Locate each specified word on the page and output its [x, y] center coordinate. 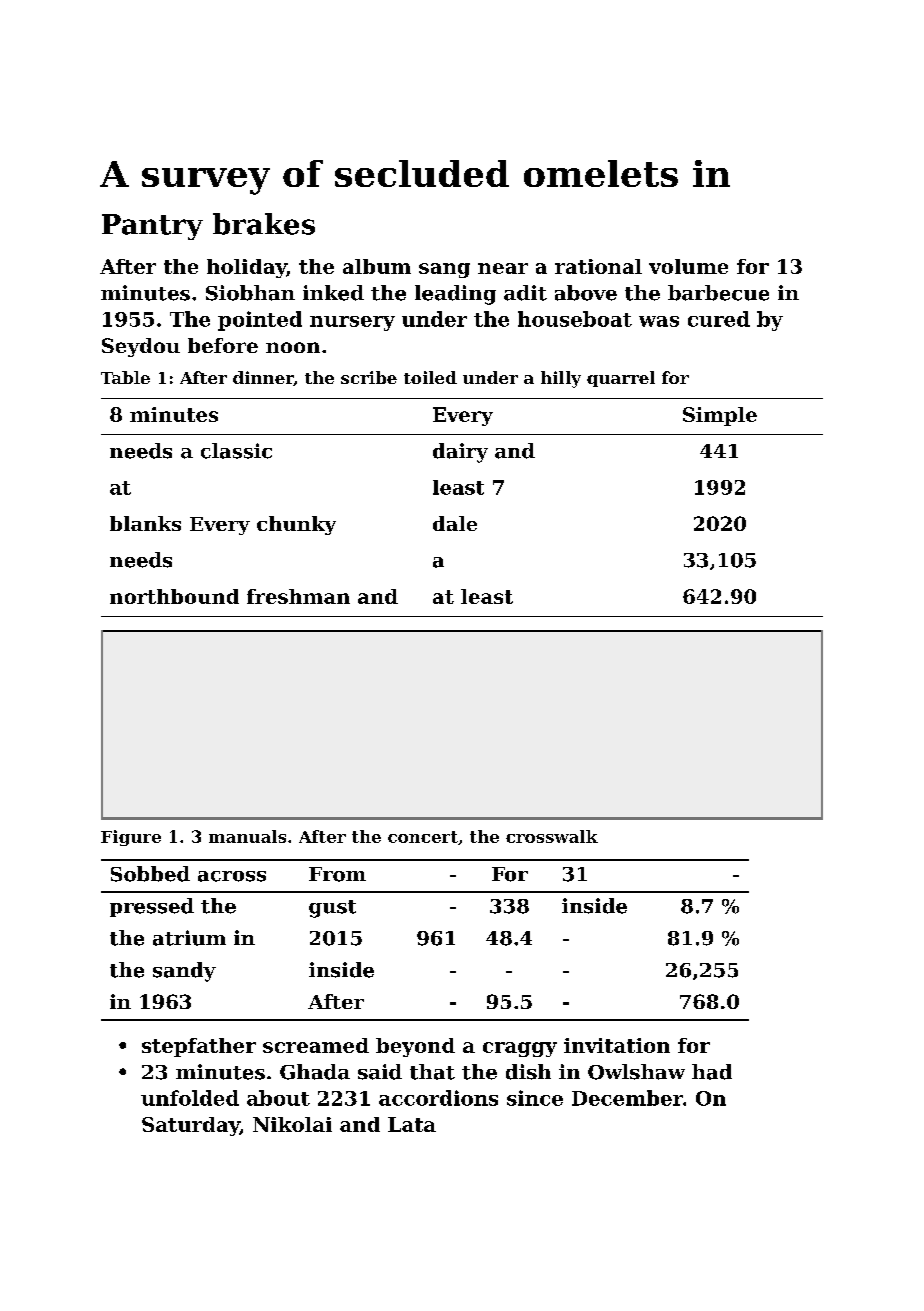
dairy [460, 453]
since [535, 1098]
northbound [174, 596]
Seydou [141, 347]
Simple [720, 416]
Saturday [191, 1126]
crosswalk [552, 836]
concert [423, 837]
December [627, 1098]
